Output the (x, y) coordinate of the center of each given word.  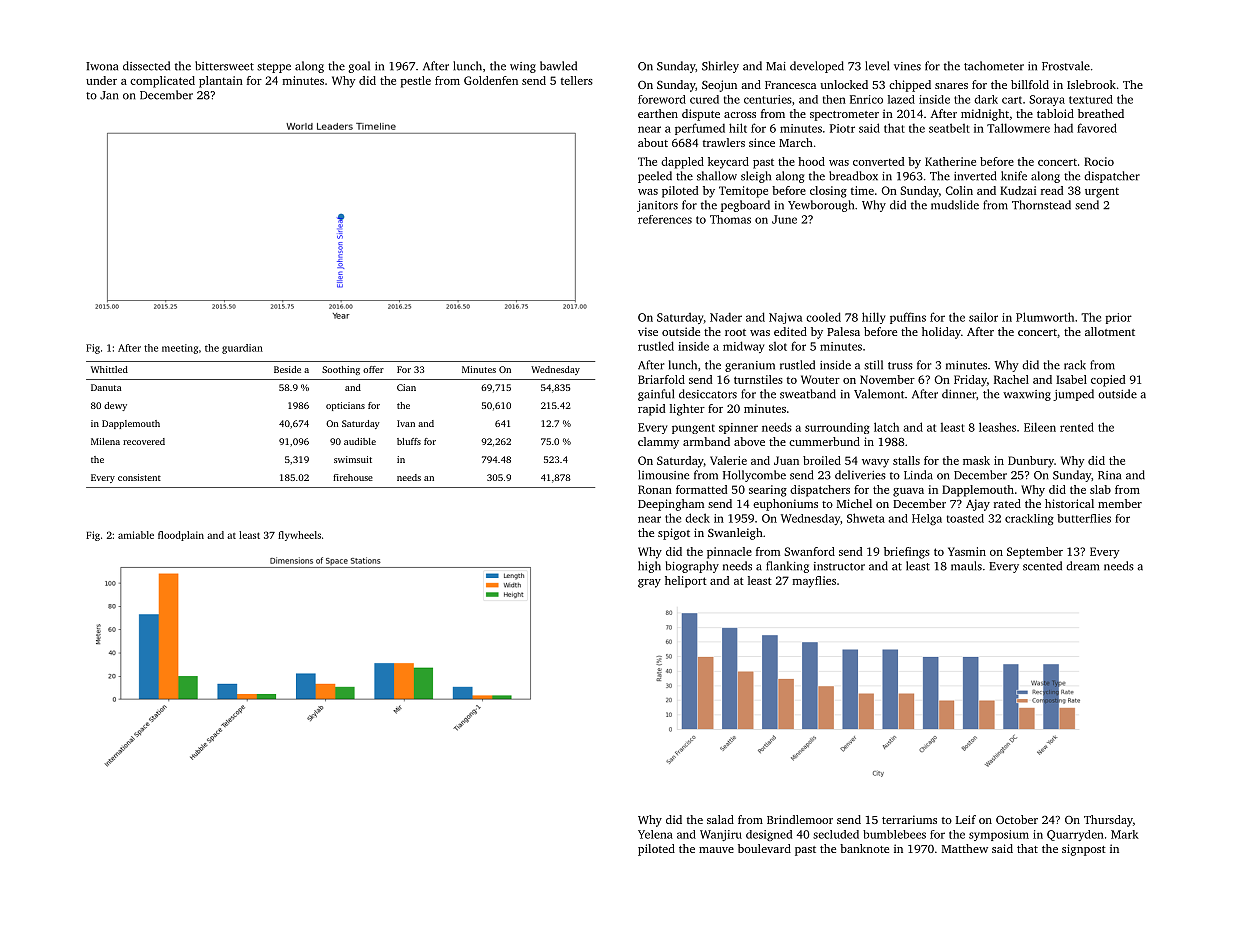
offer (373, 369)
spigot (674, 534)
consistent (139, 477)
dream (1082, 566)
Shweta (866, 518)
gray (649, 583)
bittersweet (224, 66)
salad (720, 819)
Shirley (720, 67)
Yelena (655, 834)
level (877, 66)
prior (1119, 318)
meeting (180, 349)
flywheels (299, 536)
